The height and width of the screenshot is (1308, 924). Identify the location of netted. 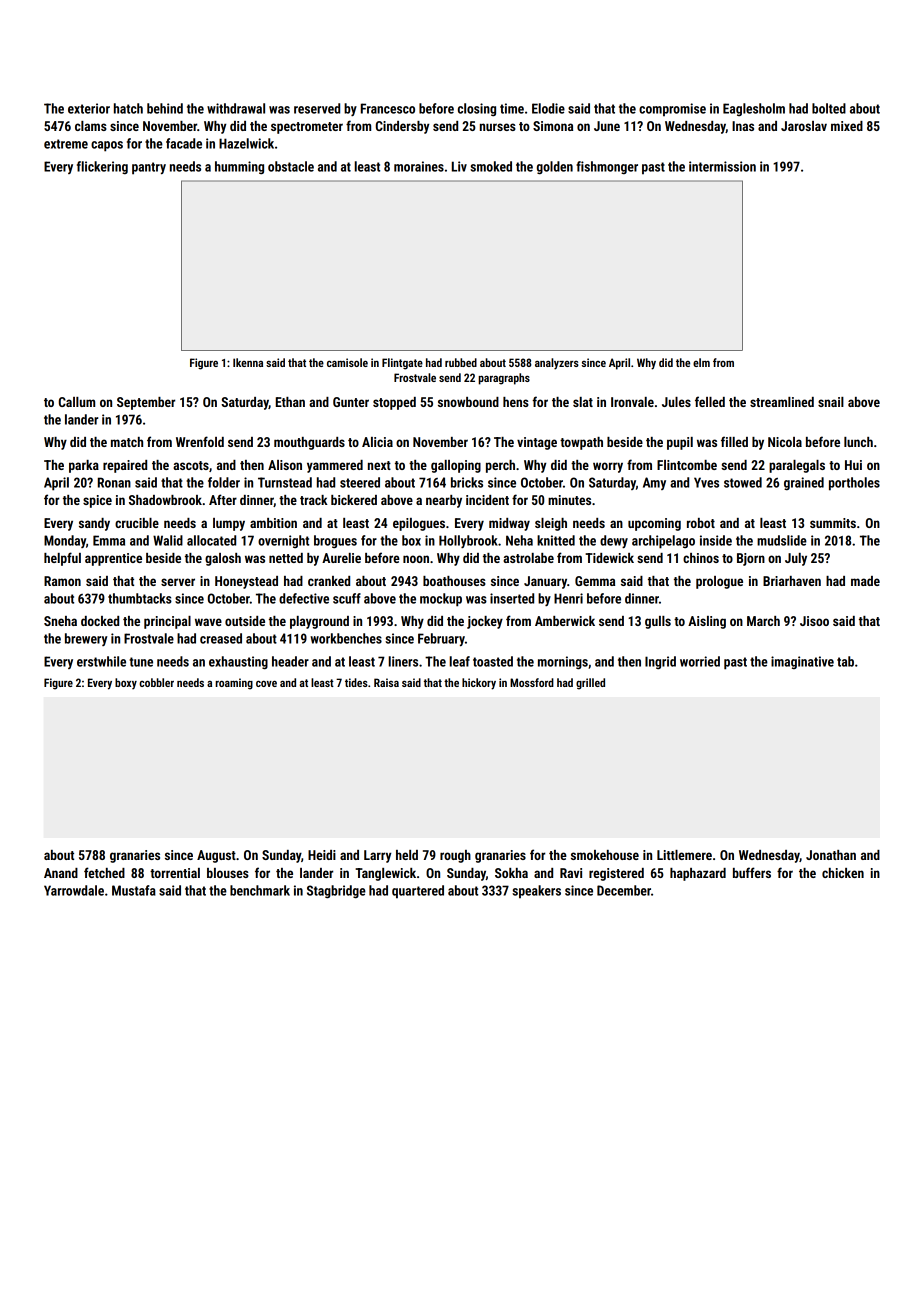
(286, 558).
